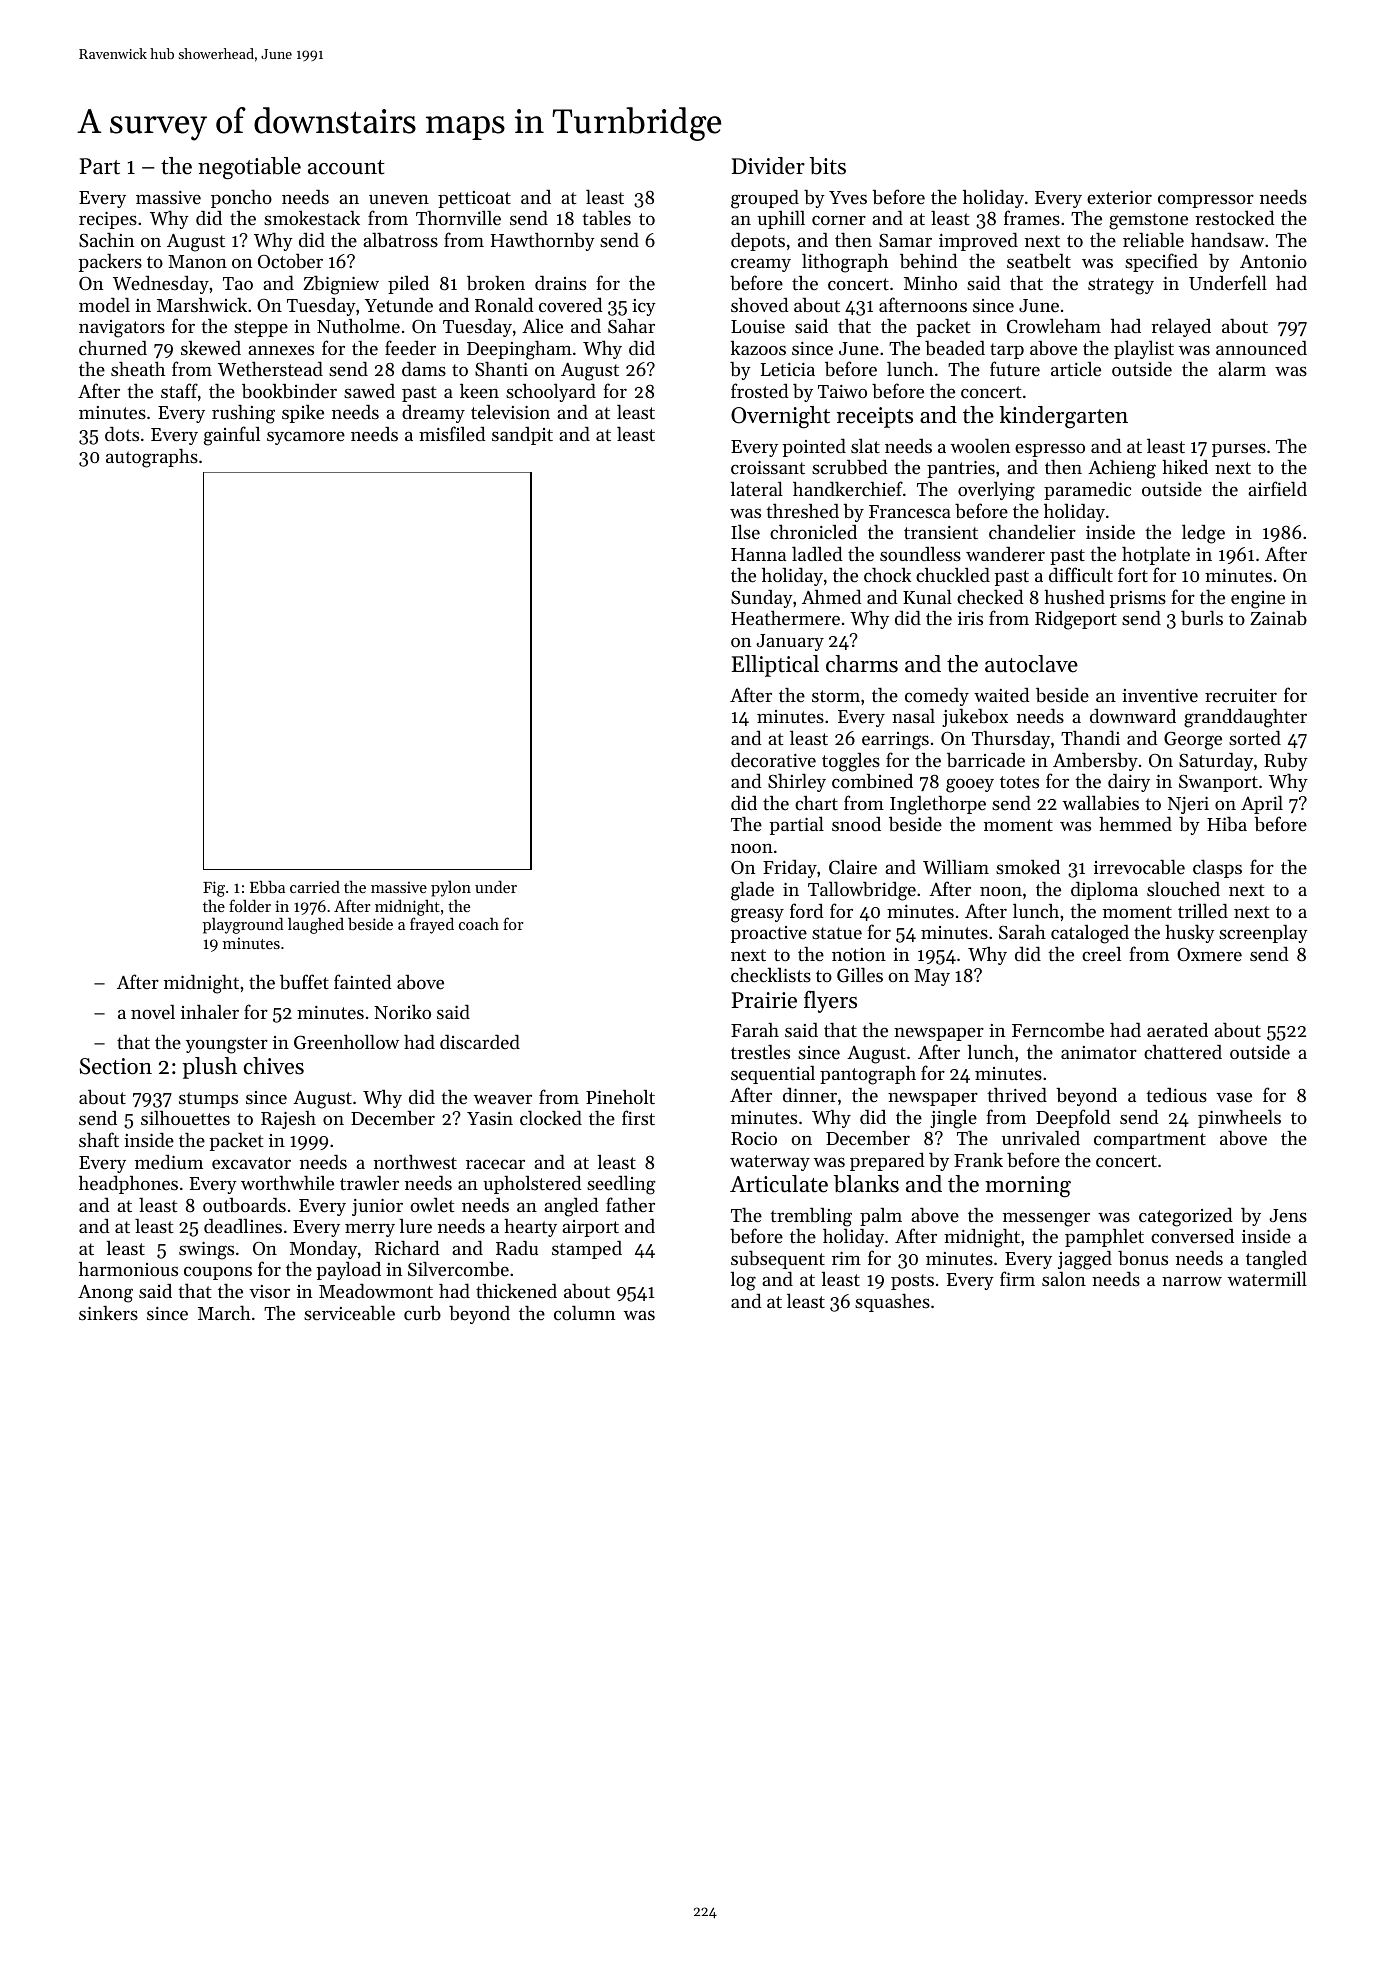 The width and height of the document is (1386, 1969). I want to click on excavator, so click(251, 1163).
